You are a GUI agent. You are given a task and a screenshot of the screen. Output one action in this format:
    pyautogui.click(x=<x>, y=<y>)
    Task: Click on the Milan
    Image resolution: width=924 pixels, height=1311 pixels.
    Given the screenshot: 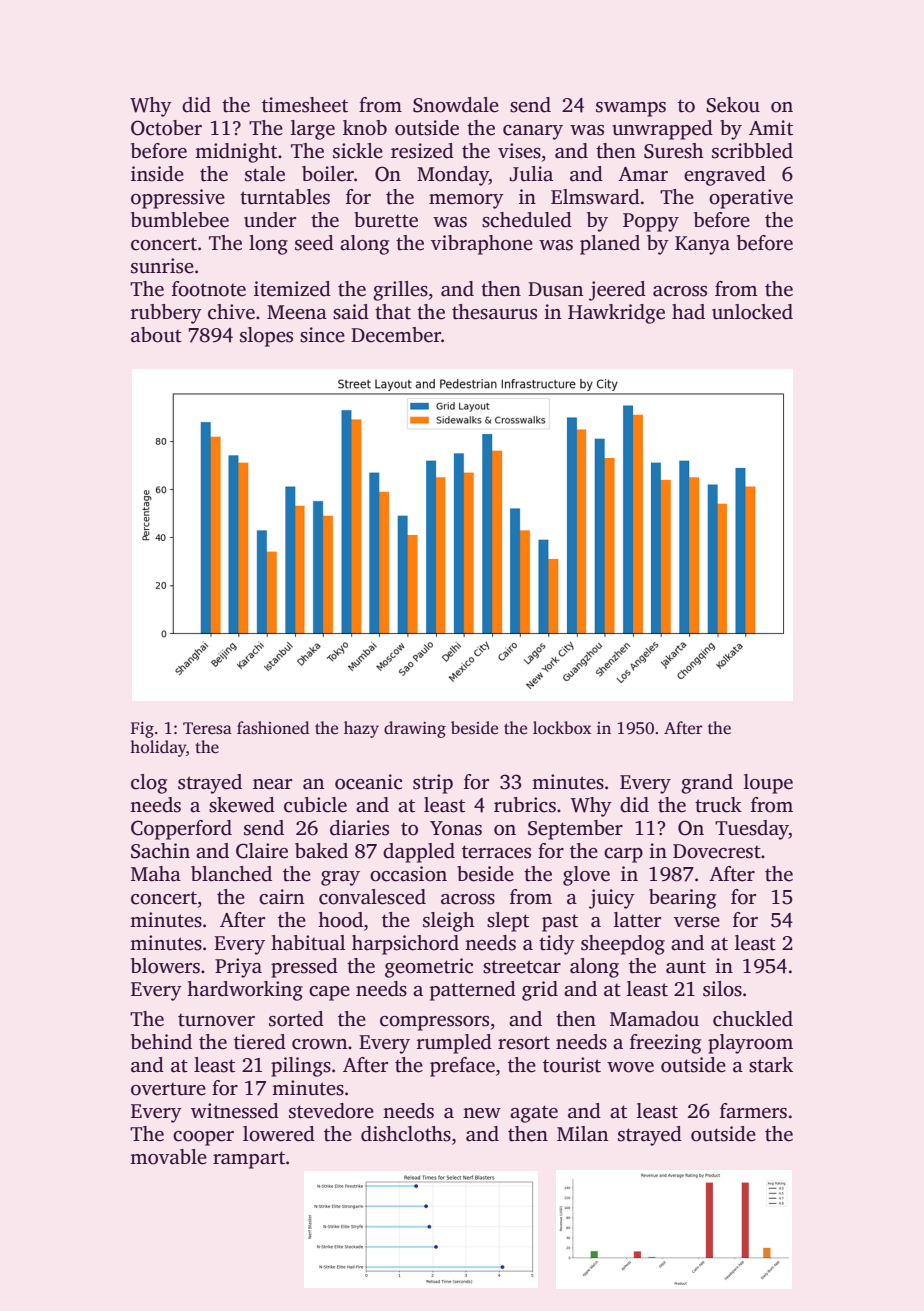 What is the action you would take?
    pyautogui.click(x=582, y=1134)
